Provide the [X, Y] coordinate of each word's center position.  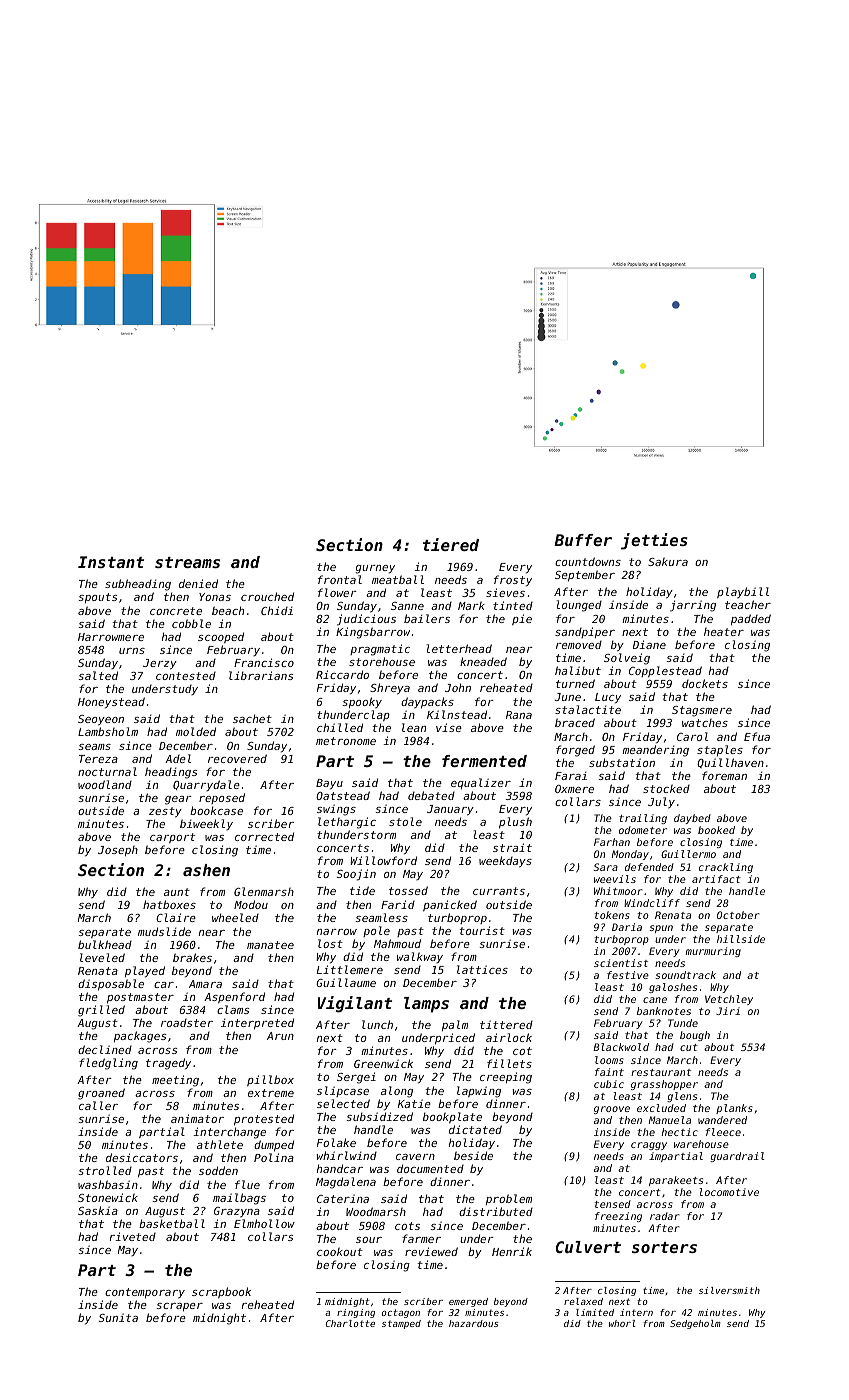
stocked [666, 788]
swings [336, 810]
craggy [649, 1146]
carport [172, 838]
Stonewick [108, 1197]
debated [431, 795]
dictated [475, 1129]
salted [98, 675]
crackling [726, 868]
